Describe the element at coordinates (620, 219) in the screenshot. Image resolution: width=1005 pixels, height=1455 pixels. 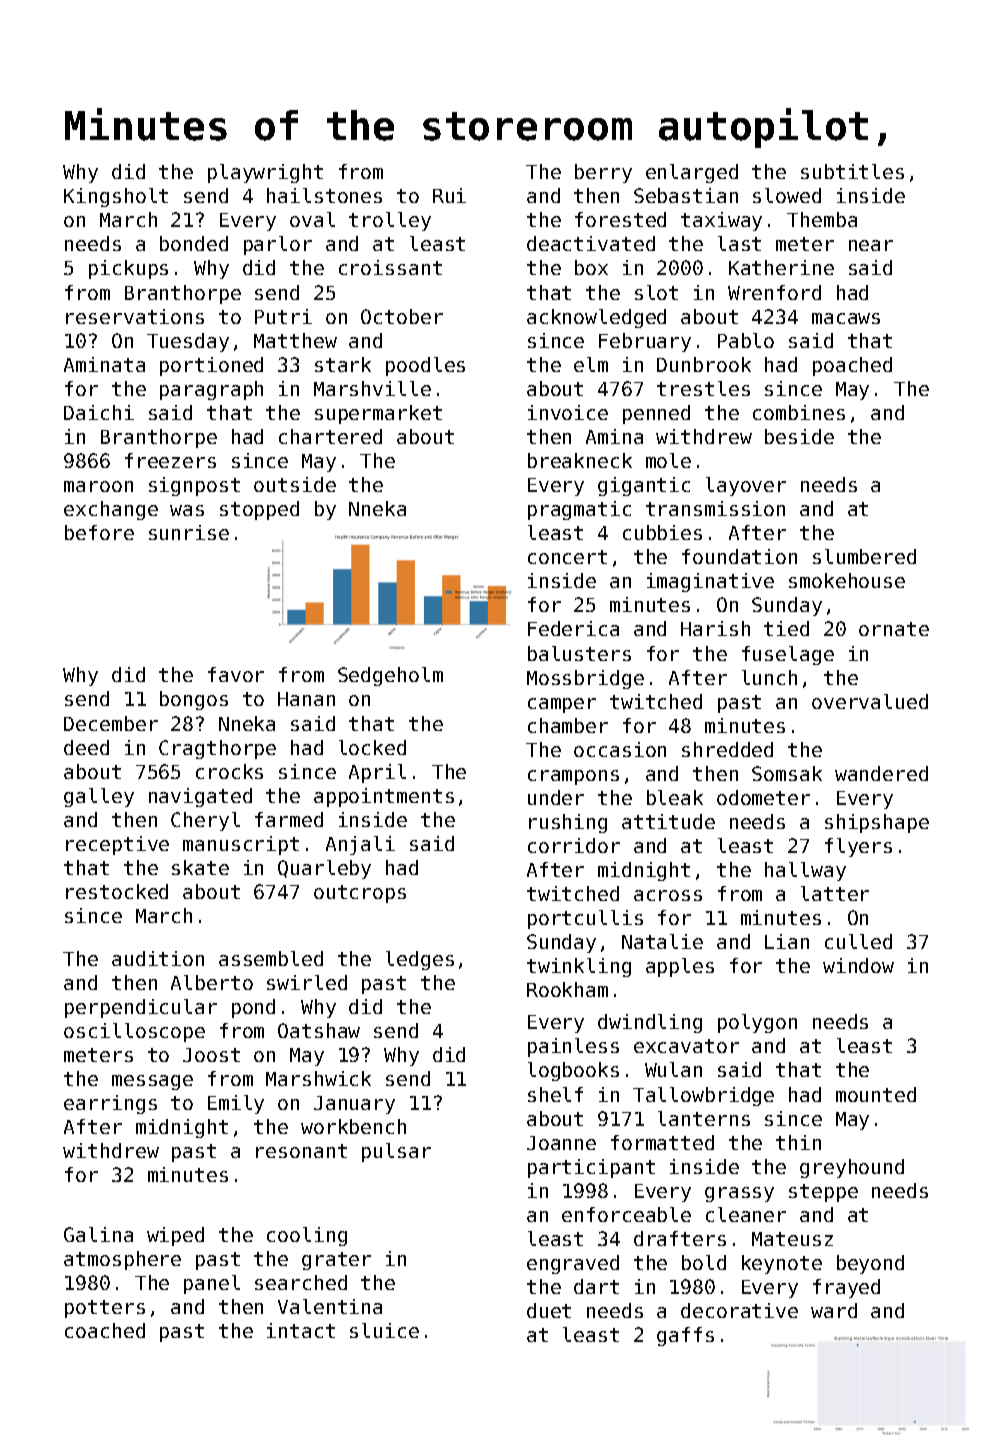
I see `forested` at that location.
